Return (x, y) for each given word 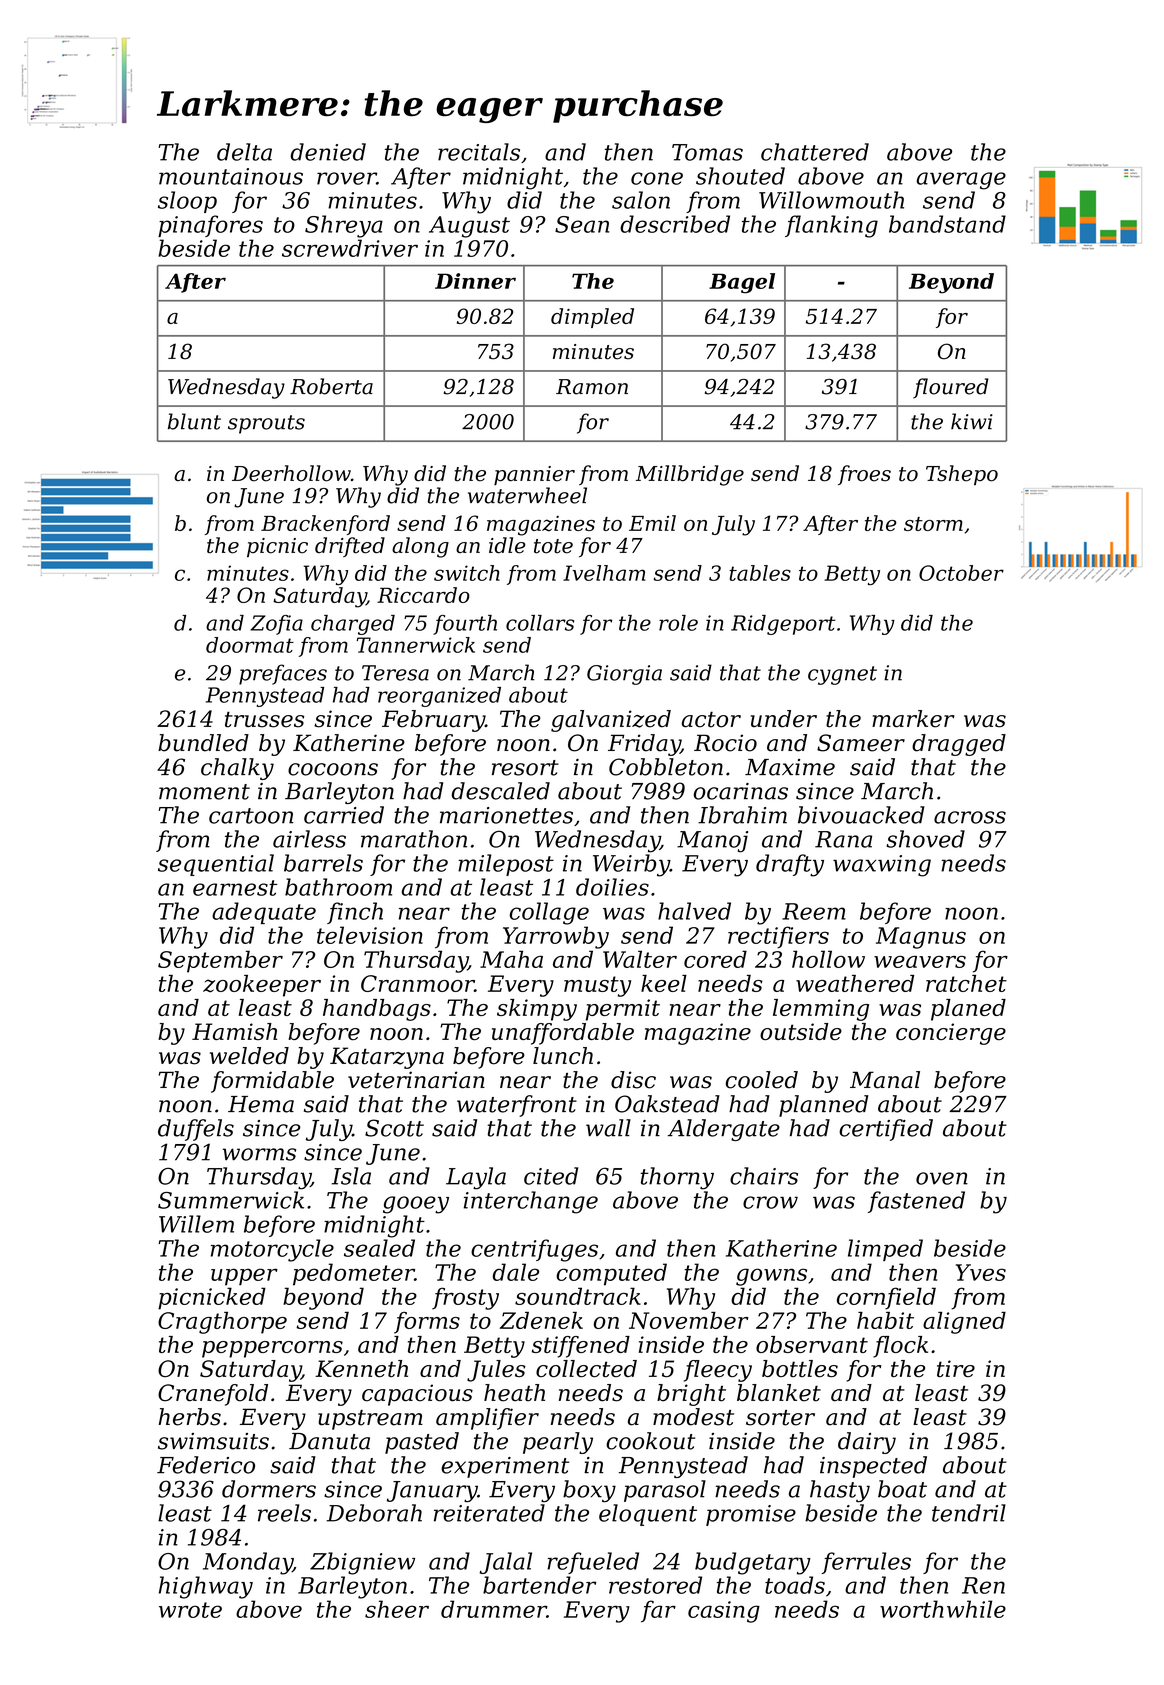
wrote (190, 1610)
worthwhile (943, 1609)
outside (801, 1031)
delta (244, 152)
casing (724, 1612)
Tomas (707, 152)
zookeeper (262, 986)
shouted (740, 176)
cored (715, 959)
